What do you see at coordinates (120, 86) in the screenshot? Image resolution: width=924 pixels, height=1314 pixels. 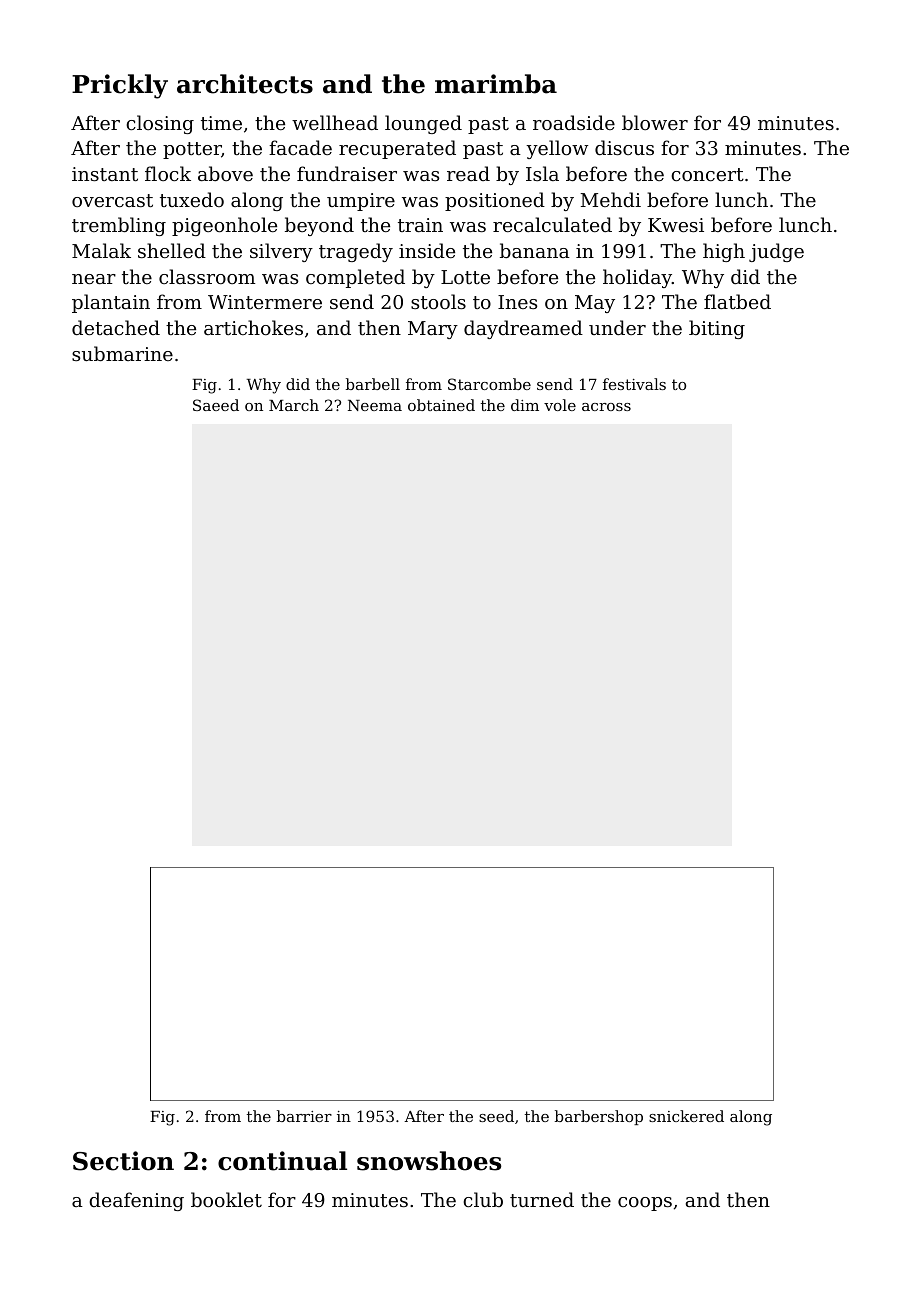 I see `Prickly` at bounding box center [120, 86].
